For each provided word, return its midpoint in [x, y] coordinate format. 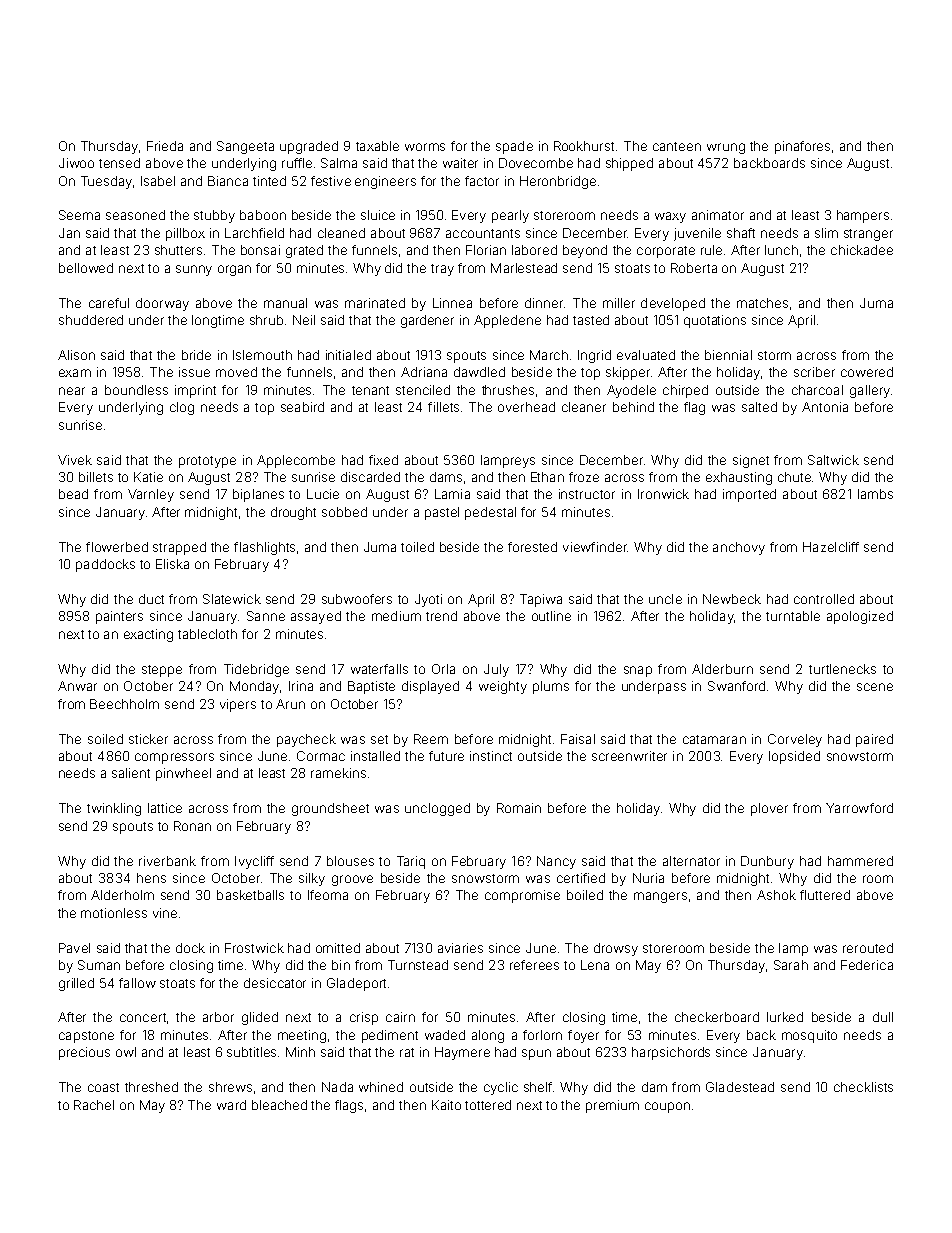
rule [711, 250]
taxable [377, 146]
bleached [279, 1105]
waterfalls [379, 669]
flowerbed [117, 547]
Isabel [158, 181]
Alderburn [722, 669]
